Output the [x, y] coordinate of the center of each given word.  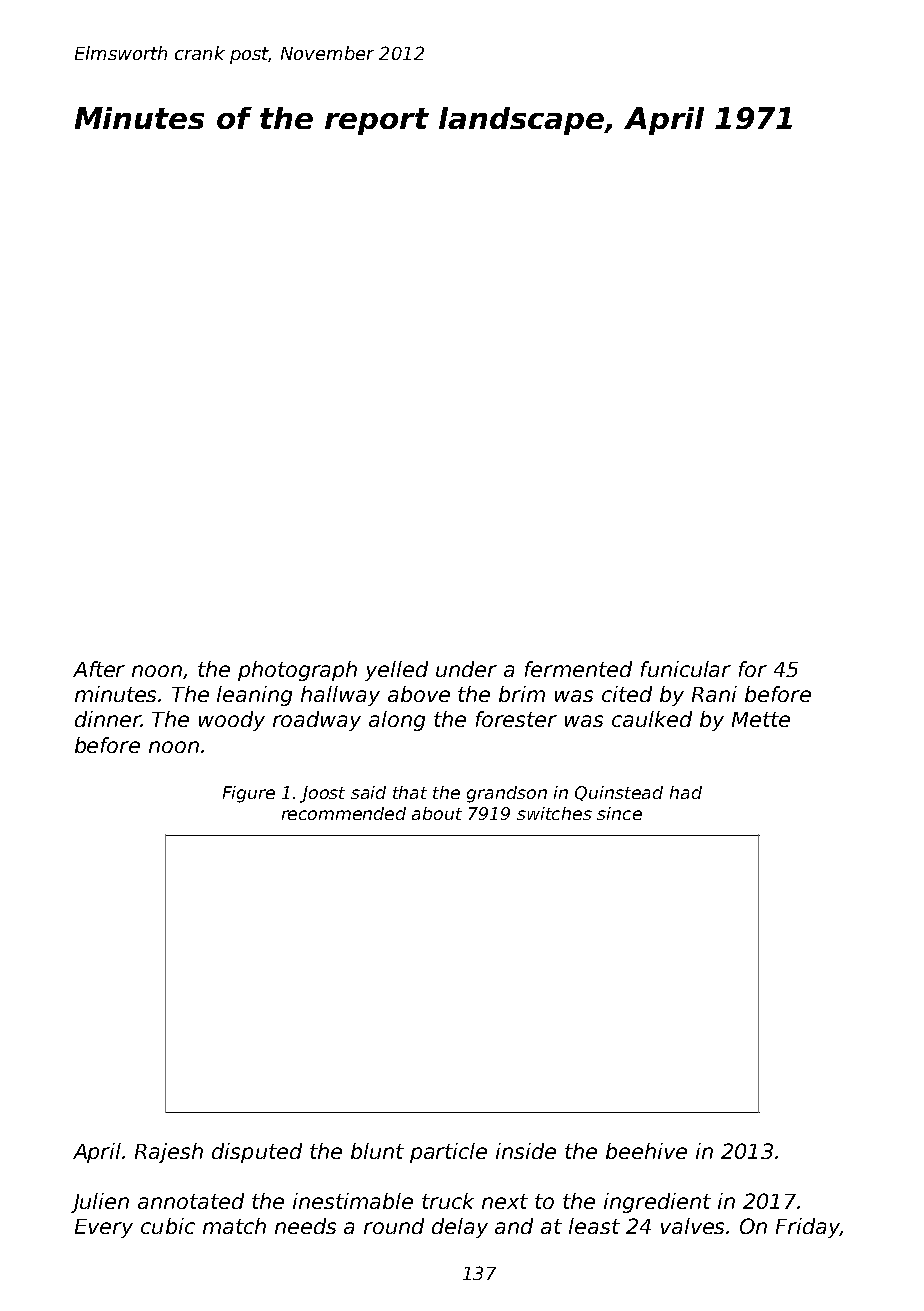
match [234, 1226]
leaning [254, 696]
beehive [646, 1151]
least [594, 1226]
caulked [652, 719]
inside [526, 1151]
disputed [257, 1153]
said [368, 792]
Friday [808, 1228]
